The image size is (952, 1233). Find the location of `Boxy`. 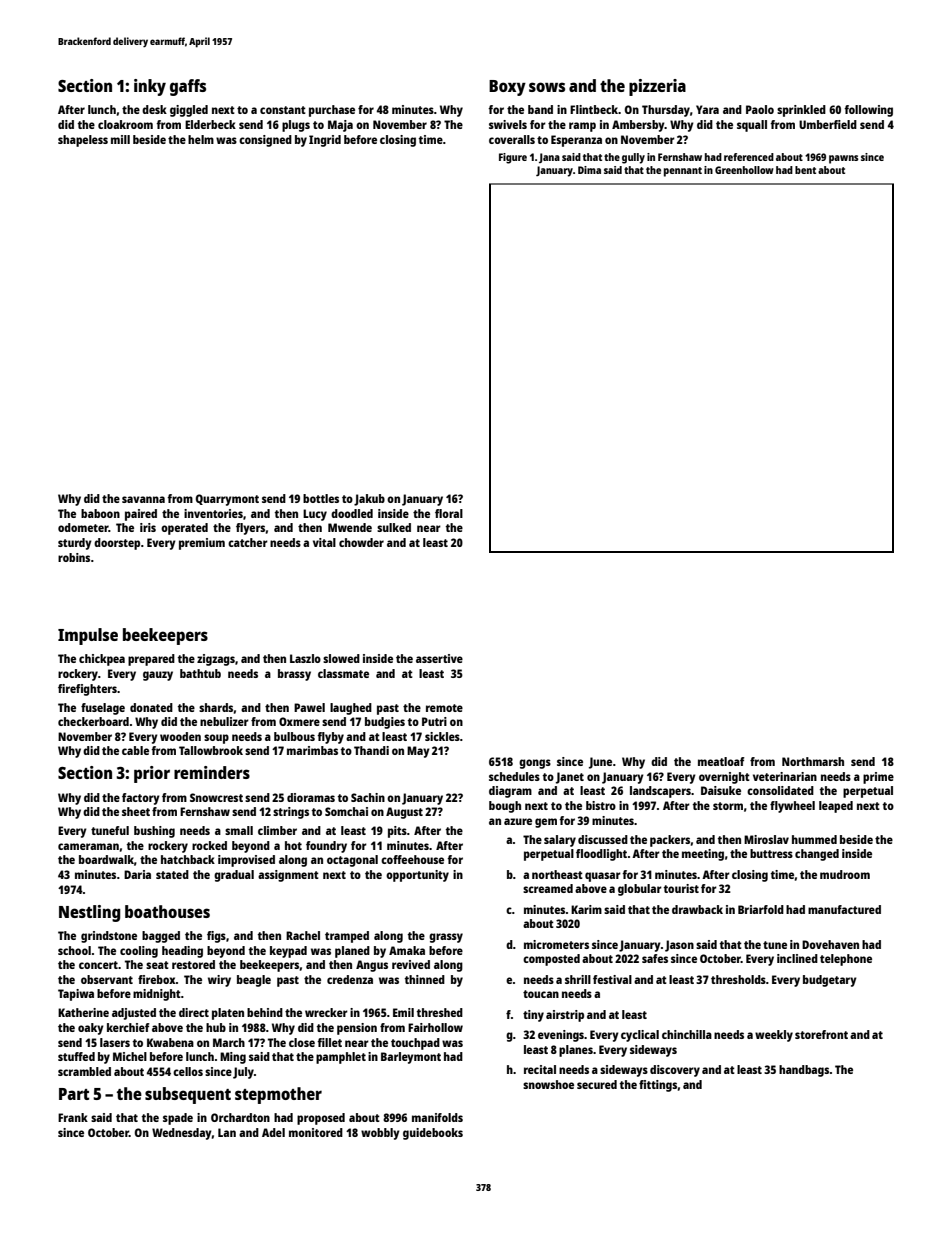

Boxy is located at coordinates (507, 88).
